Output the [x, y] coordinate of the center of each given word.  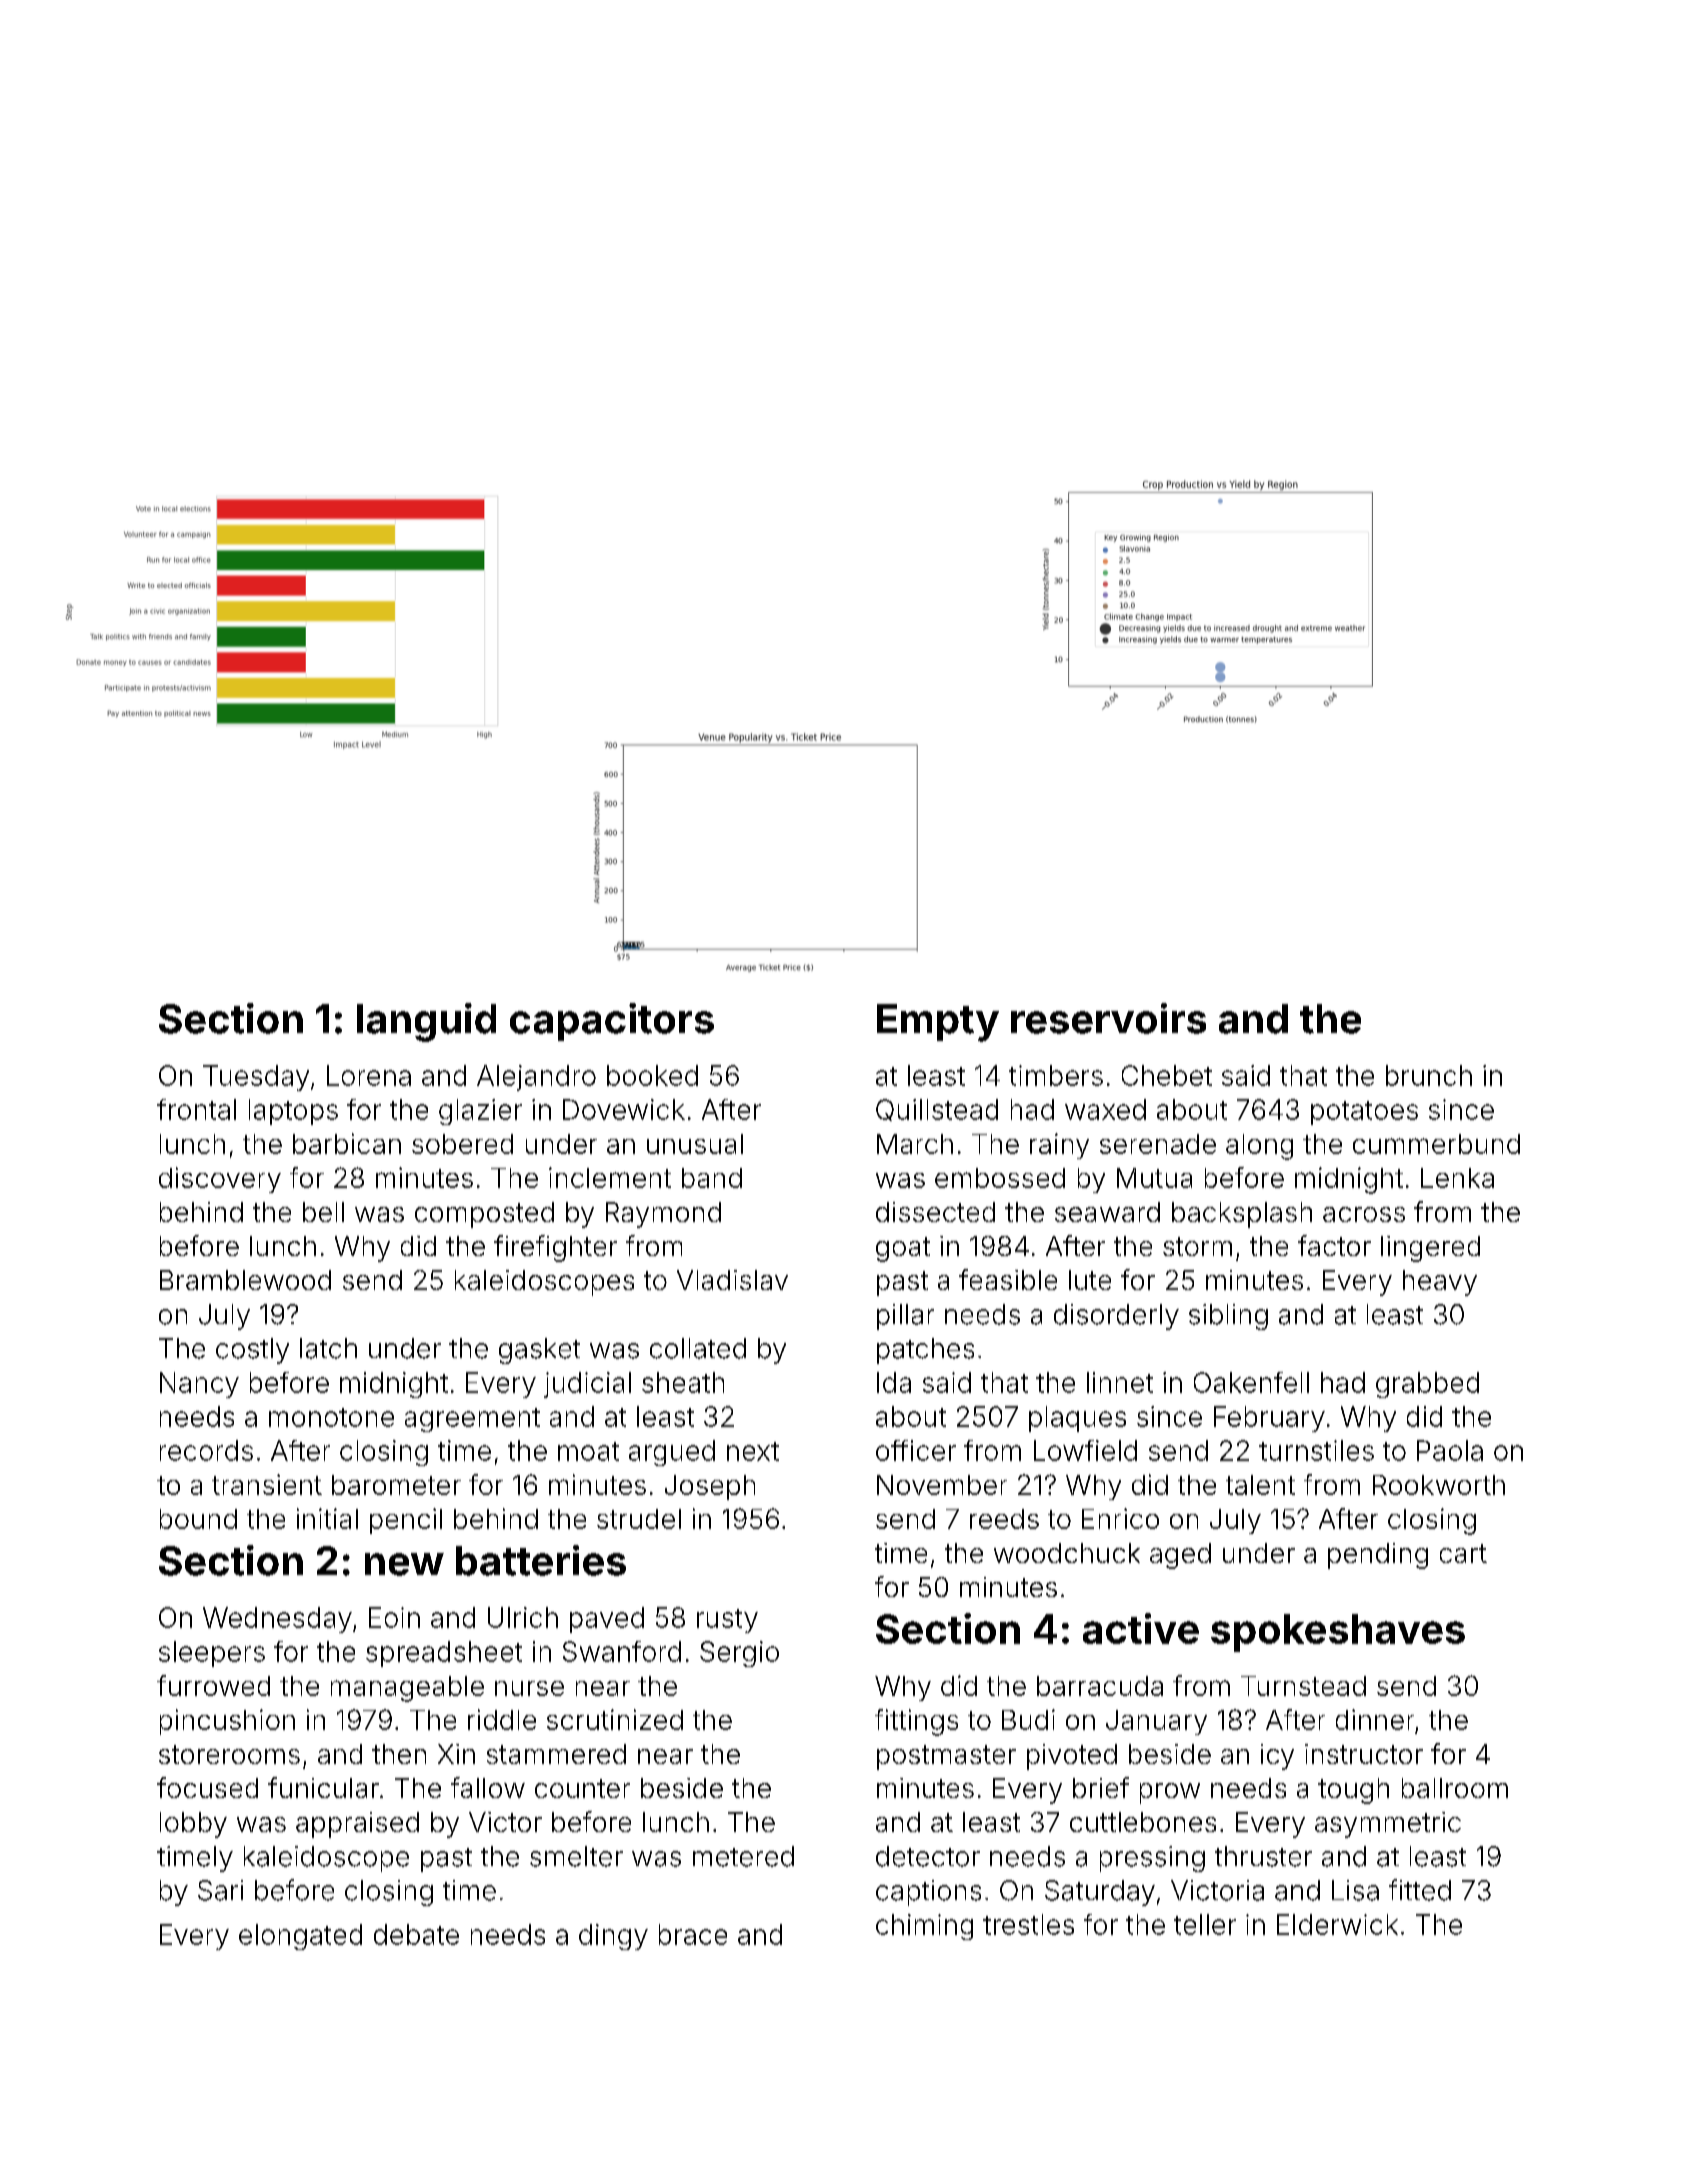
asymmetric [1388, 1825]
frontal [196, 1109]
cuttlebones [1143, 1822]
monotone [331, 1417]
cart [1463, 1553]
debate [416, 1934]
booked [652, 1075]
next [753, 1451]
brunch [1429, 1075]
